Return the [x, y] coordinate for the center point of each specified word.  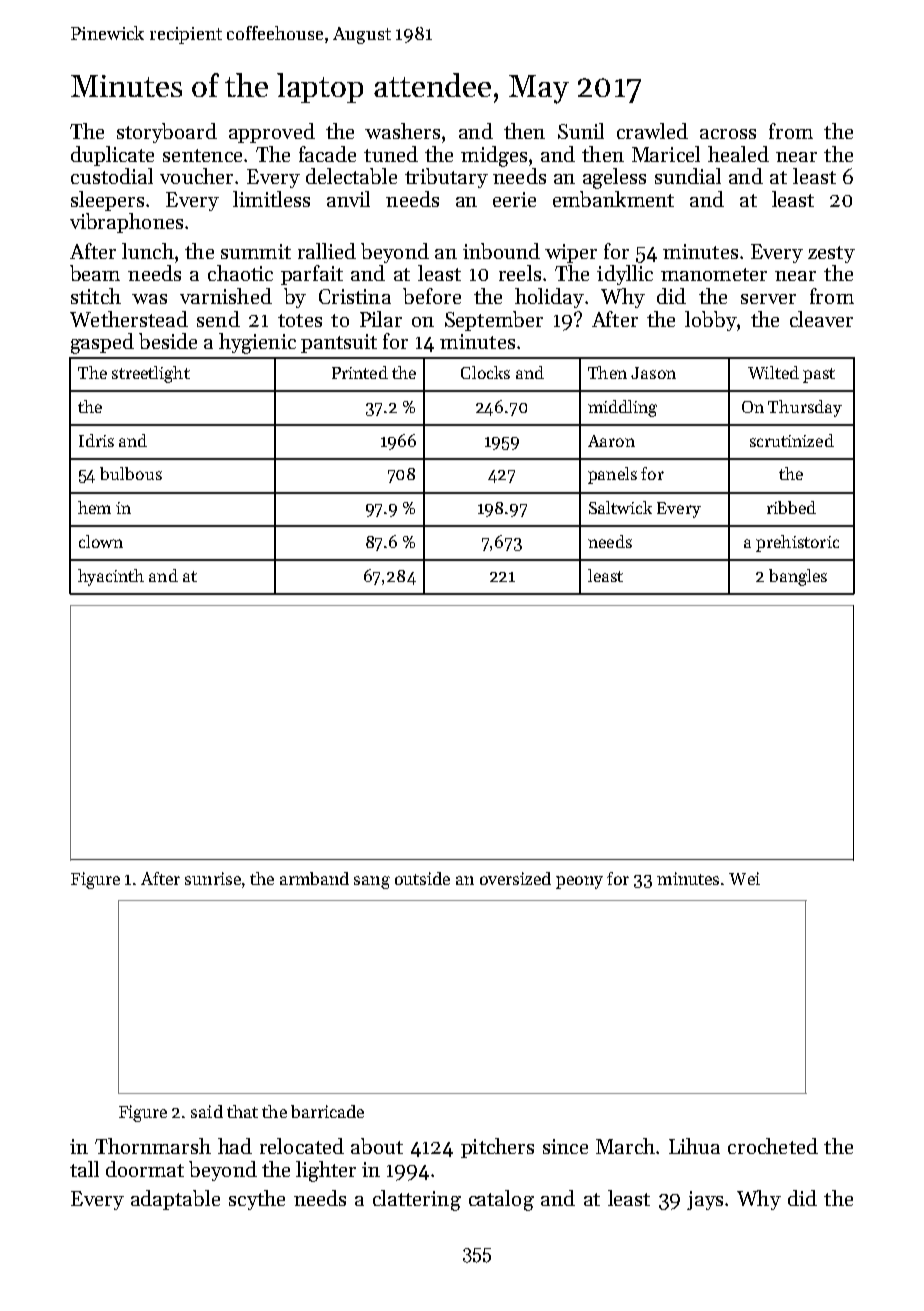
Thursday [805, 408]
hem [94, 507]
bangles [798, 577]
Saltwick [620, 507]
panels [612, 475]
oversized [515, 878]
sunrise [213, 878]
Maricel [666, 154]
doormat [145, 1169]
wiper [571, 253]
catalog [501, 1200]
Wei [744, 878]
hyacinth [111, 577]
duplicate [112, 156]
